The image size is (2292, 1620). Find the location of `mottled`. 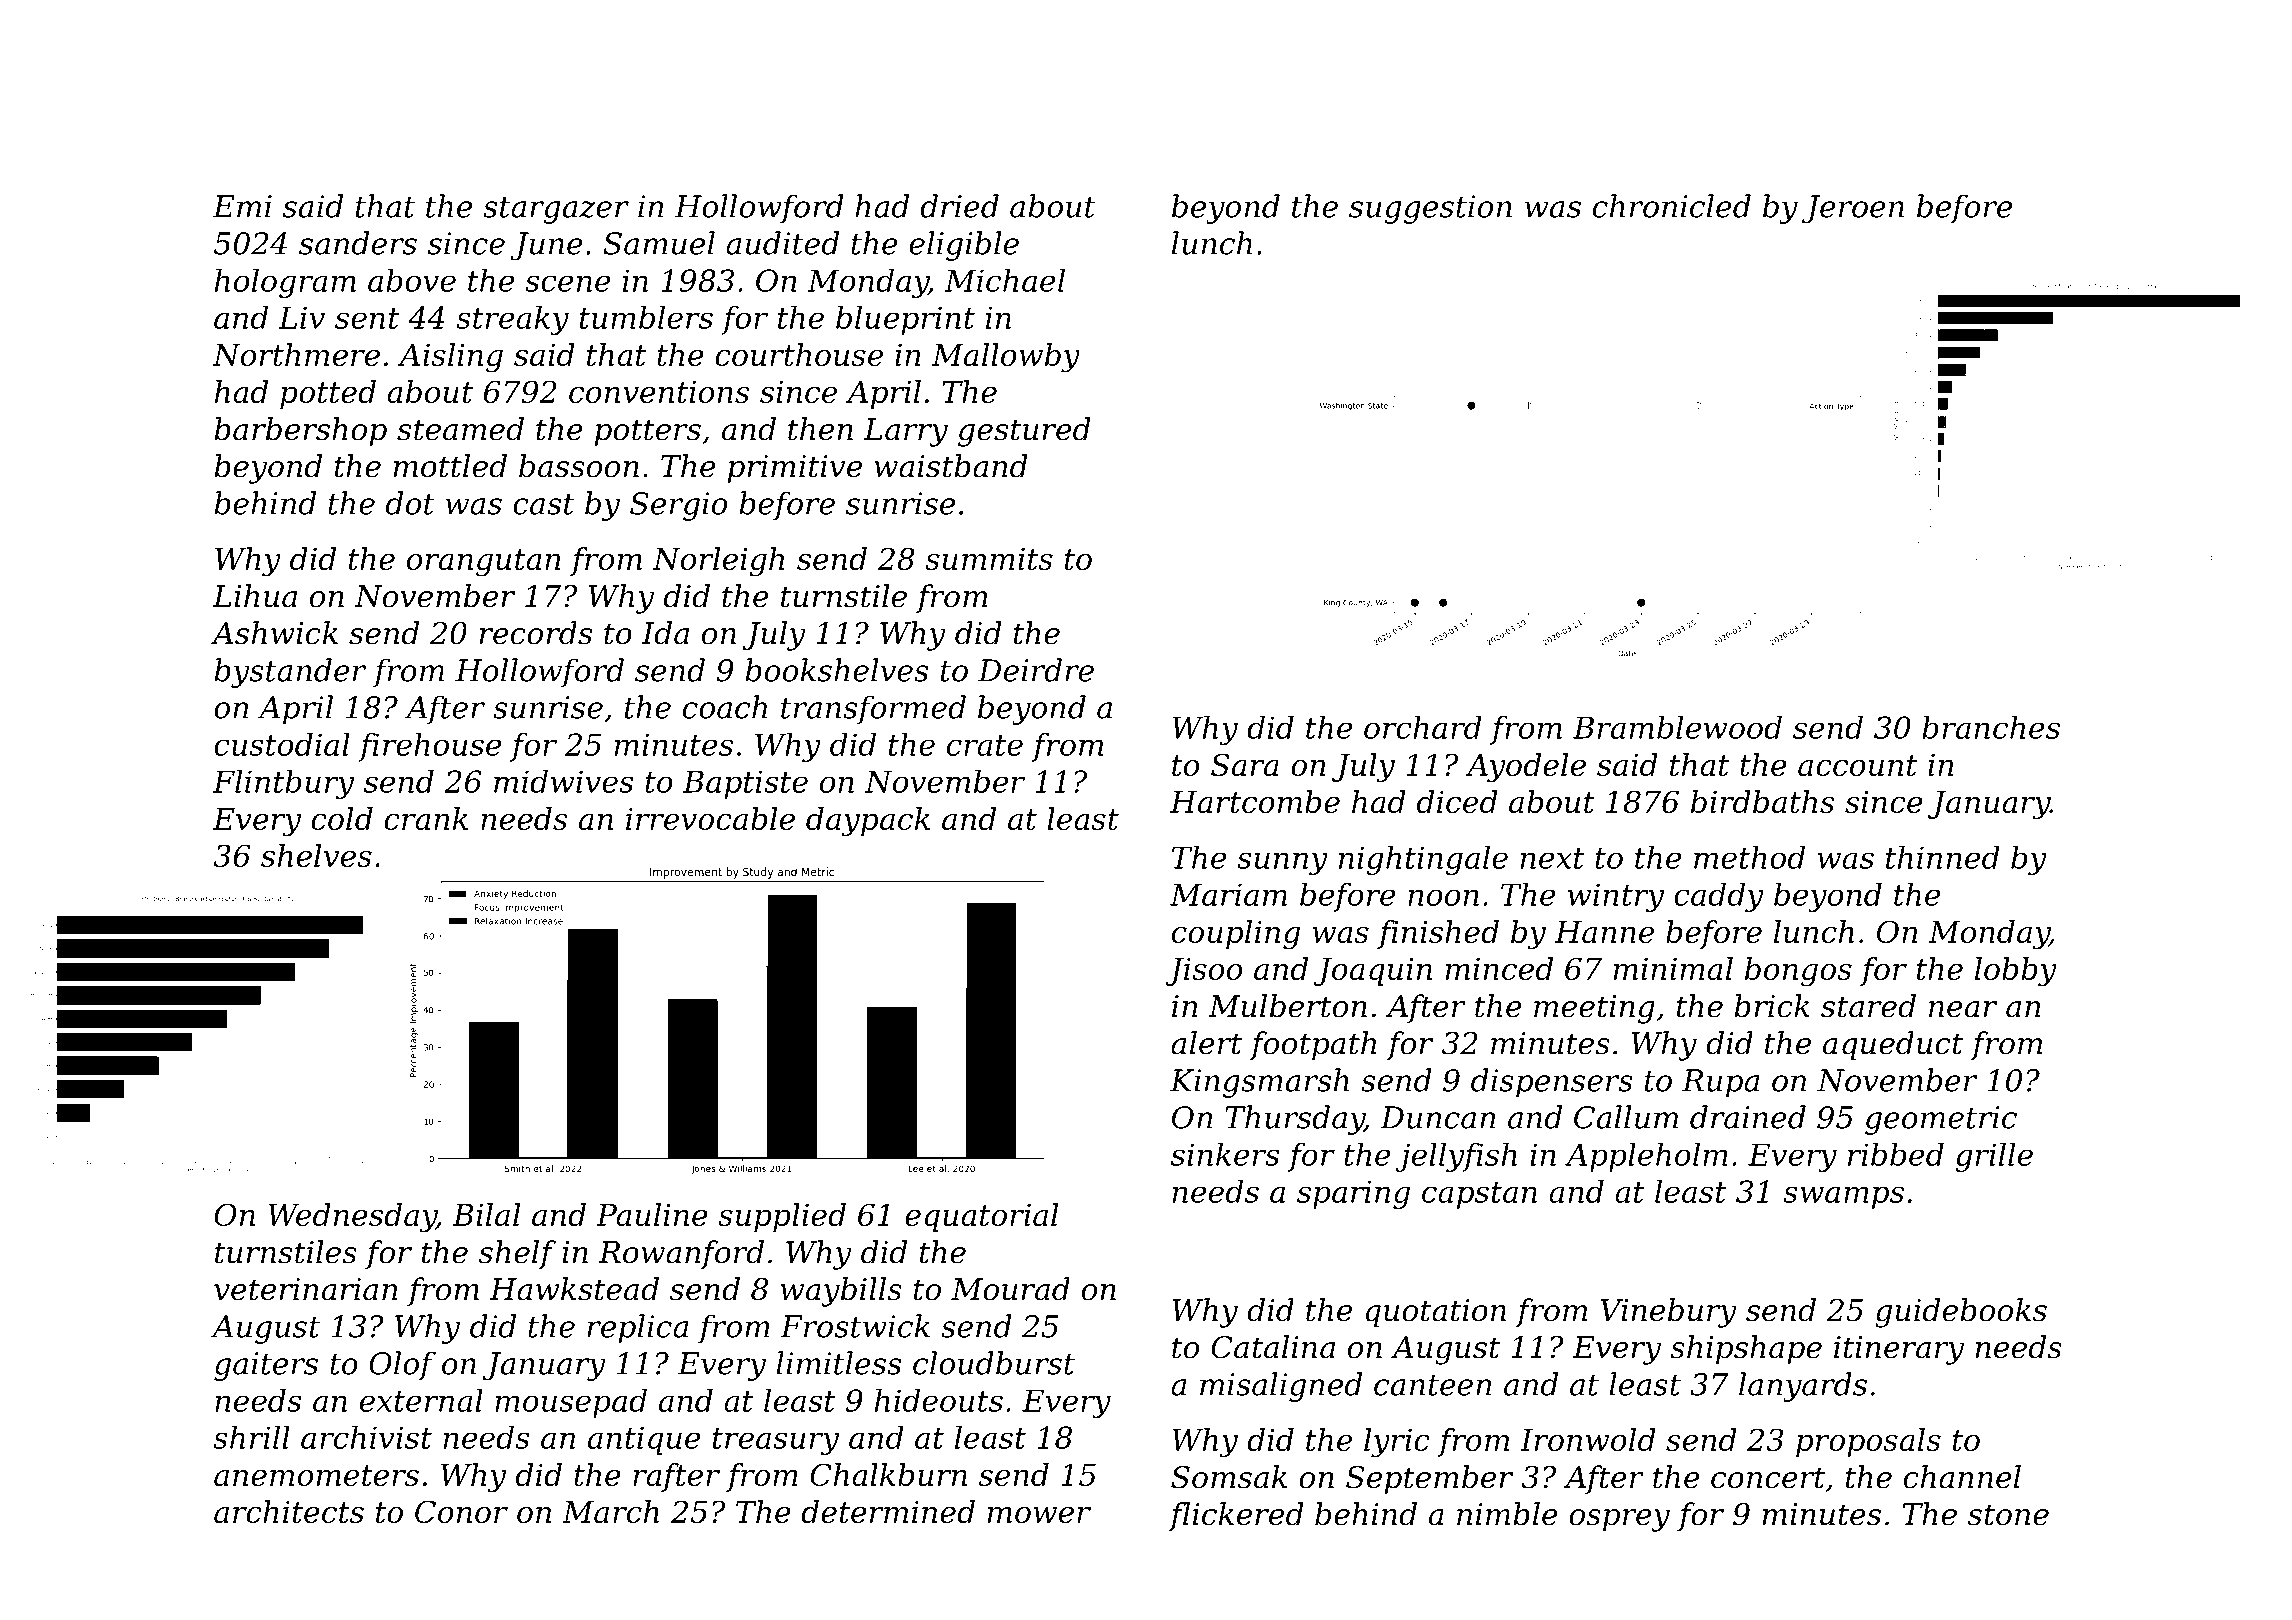

mottled is located at coordinates (450, 466).
